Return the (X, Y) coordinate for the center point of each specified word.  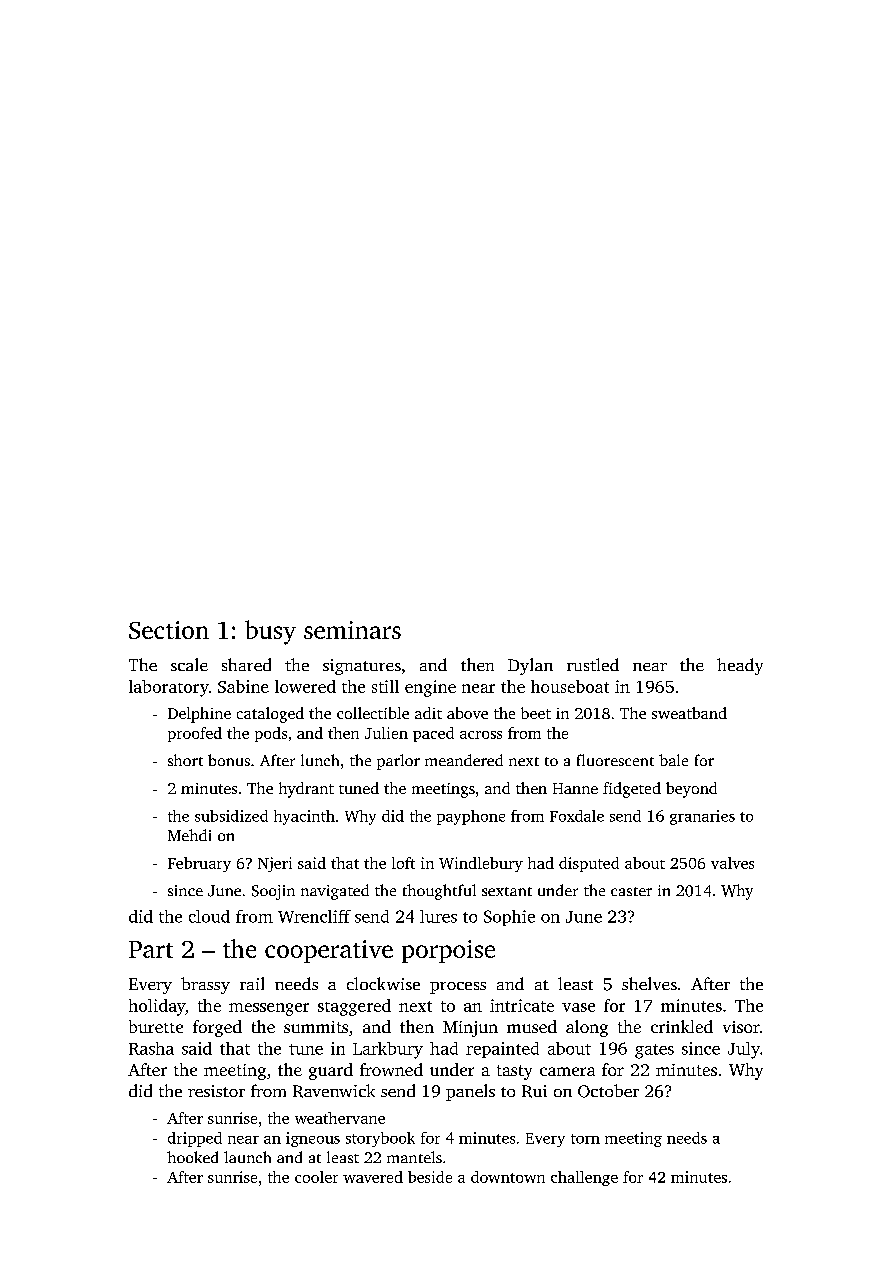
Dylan (530, 666)
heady (740, 666)
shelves (649, 983)
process (458, 988)
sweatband (689, 713)
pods (271, 734)
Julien (386, 733)
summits (316, 1027)
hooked (192, 1157)
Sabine (243, 686)
